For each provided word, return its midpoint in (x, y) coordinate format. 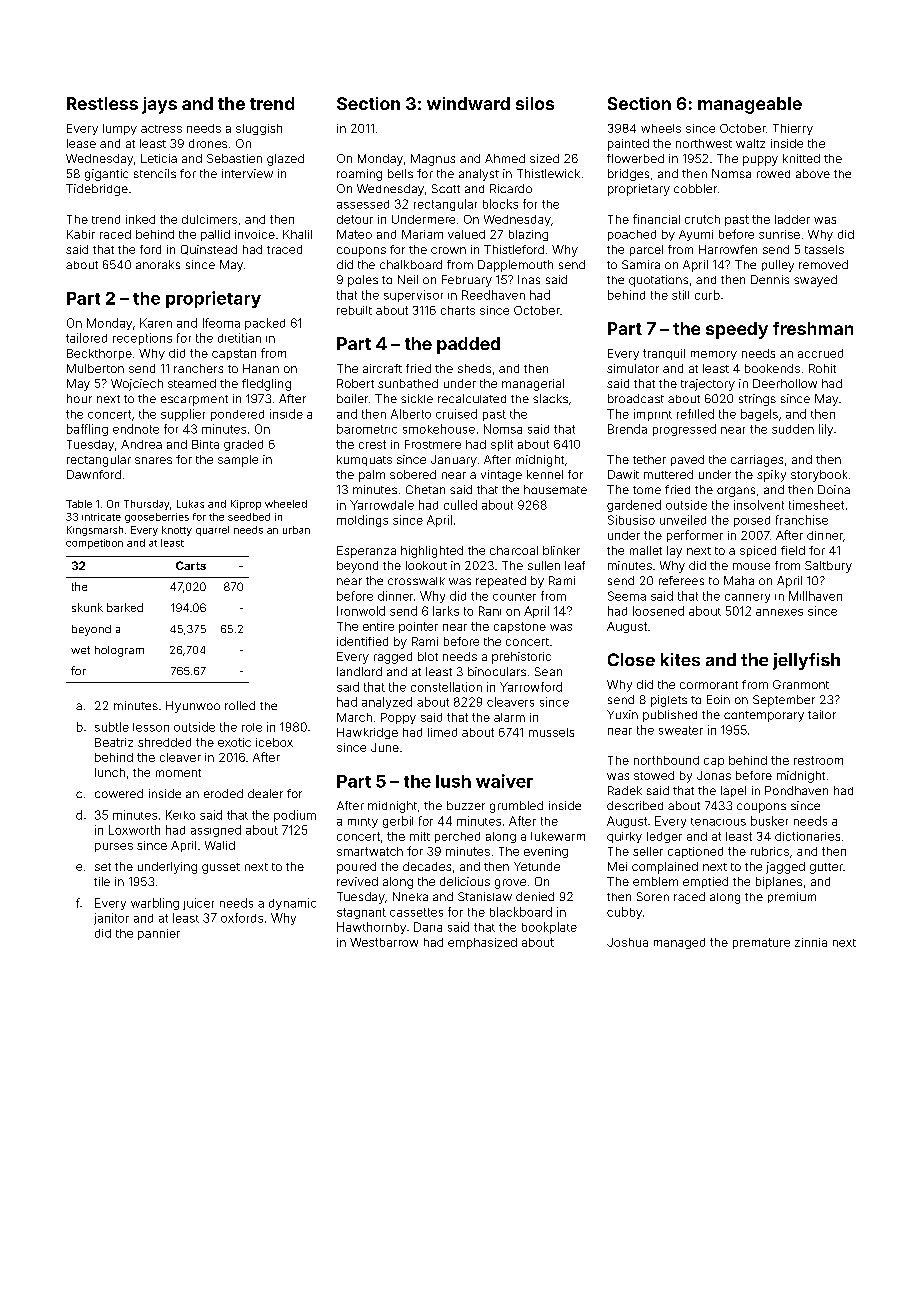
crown (448, 250)
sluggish (259, 129)
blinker (561, 550)
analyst (479, 175)
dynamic (292, 904)
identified (362, 641)
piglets (669, 701)
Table (79, 504)
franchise (802, 520)
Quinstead (209, 250)
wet (80, 650)
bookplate (549, 928)
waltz (750, 143)
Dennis (770, 279)
